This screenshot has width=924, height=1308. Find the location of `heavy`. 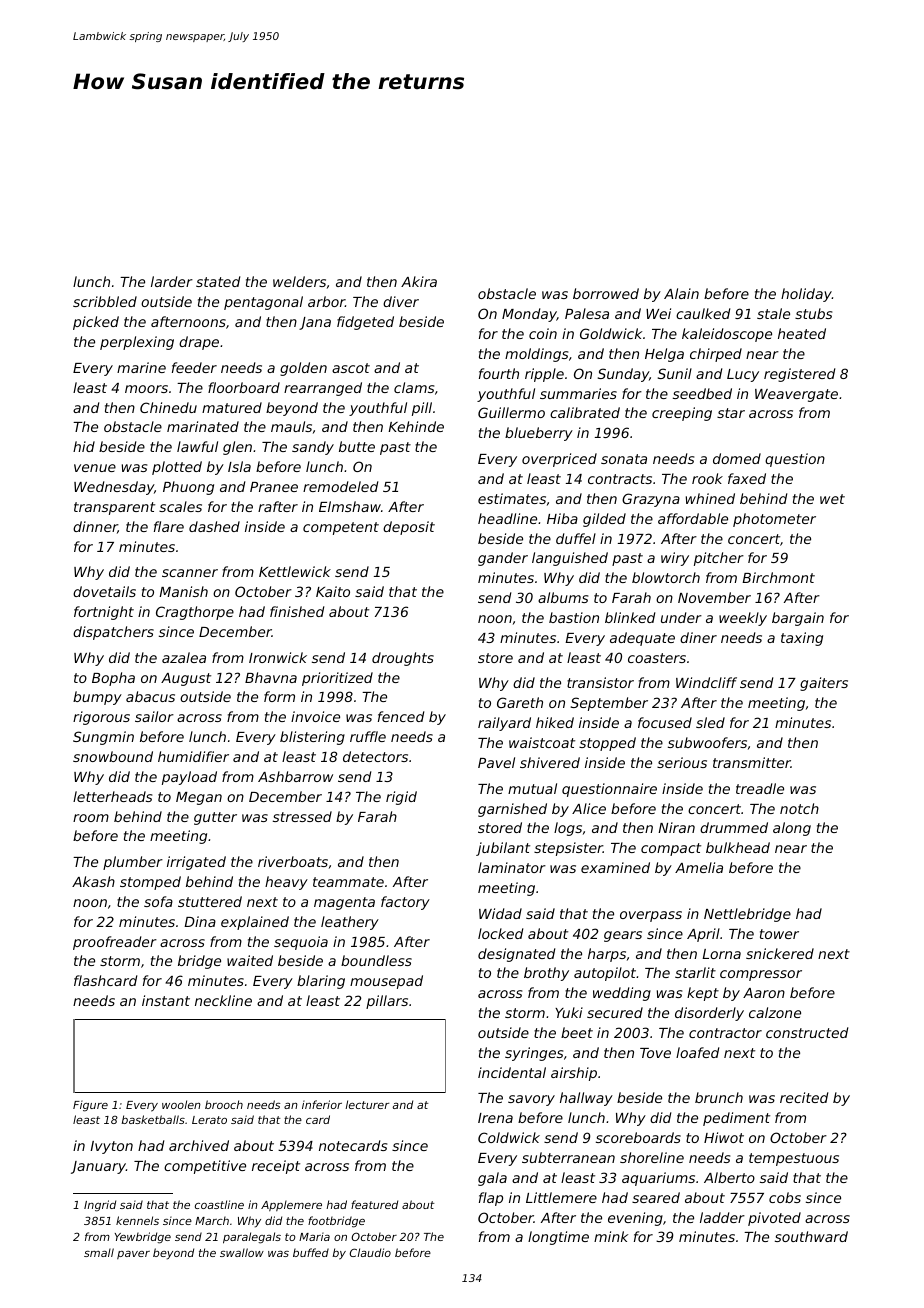

heavy is located at coordinates (286, 883).
